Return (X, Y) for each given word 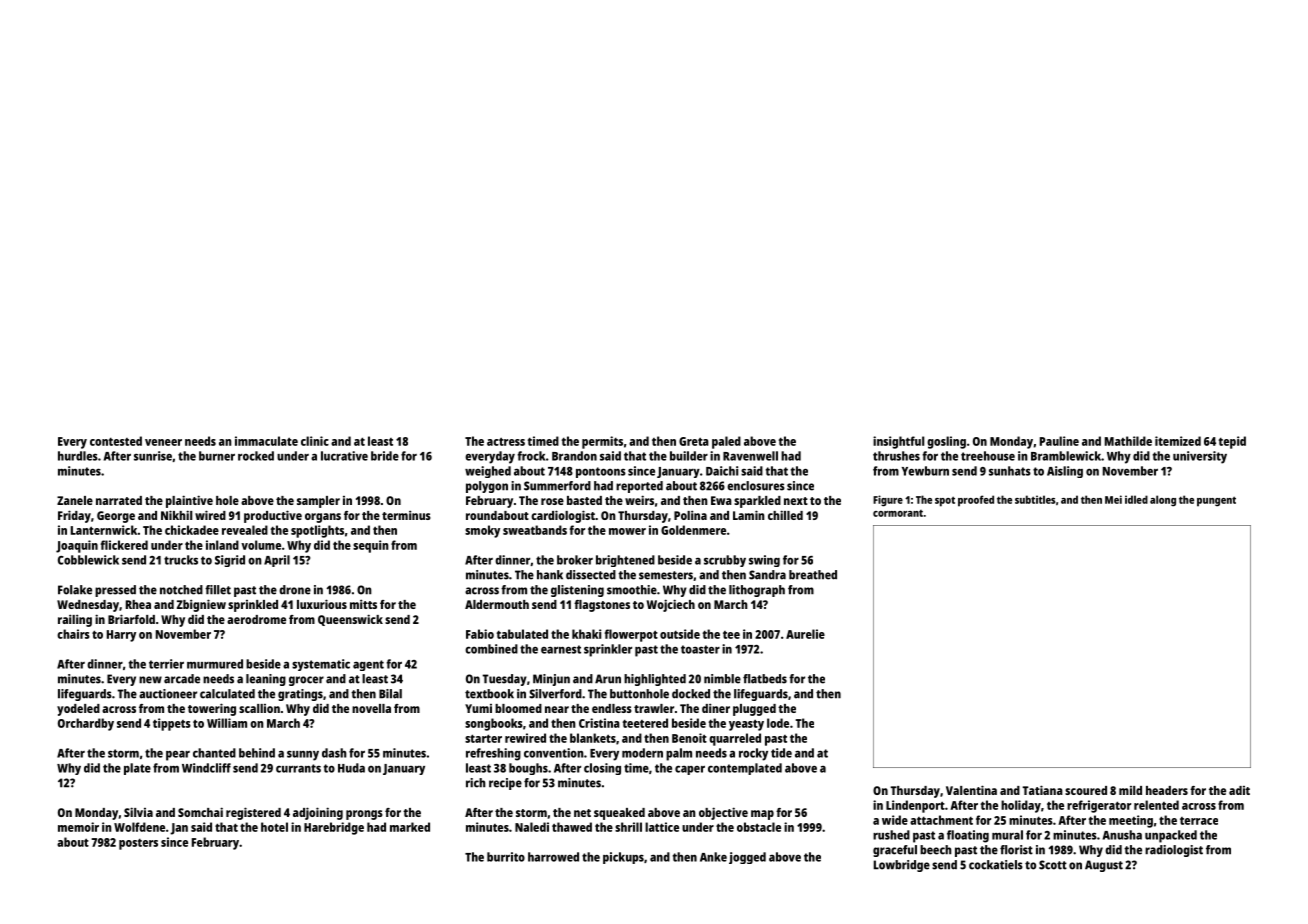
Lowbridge (902, 866)
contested (116, 441)
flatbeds (765, 679)
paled (726, 442)
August (1104, 866)
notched (181, 590)
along (1163, 501)
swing (764, 561)
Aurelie (805, 634)
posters (138, 844)
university (1200, 457)
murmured (215, 664)
